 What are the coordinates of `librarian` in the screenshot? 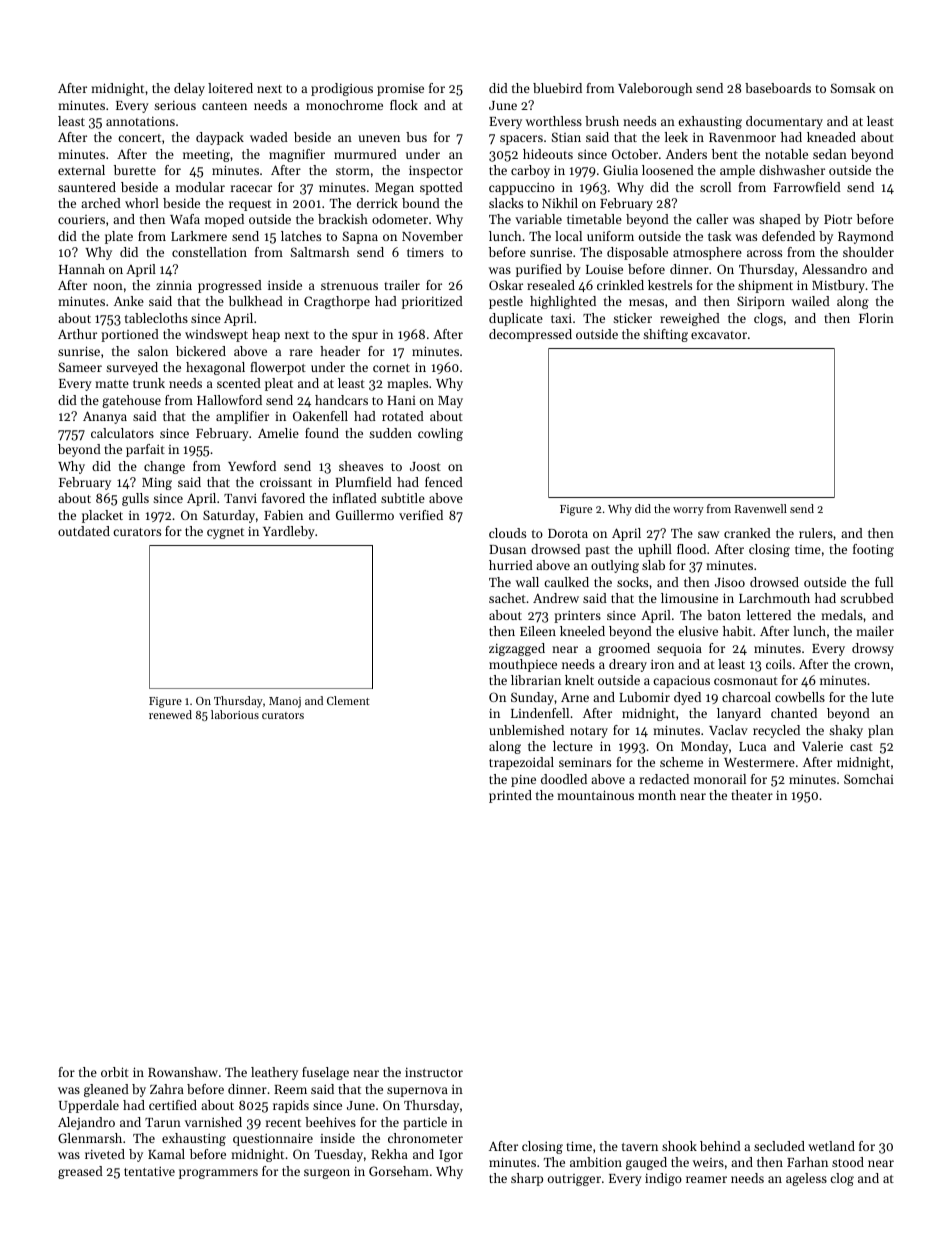 It's located at (536, 680).
